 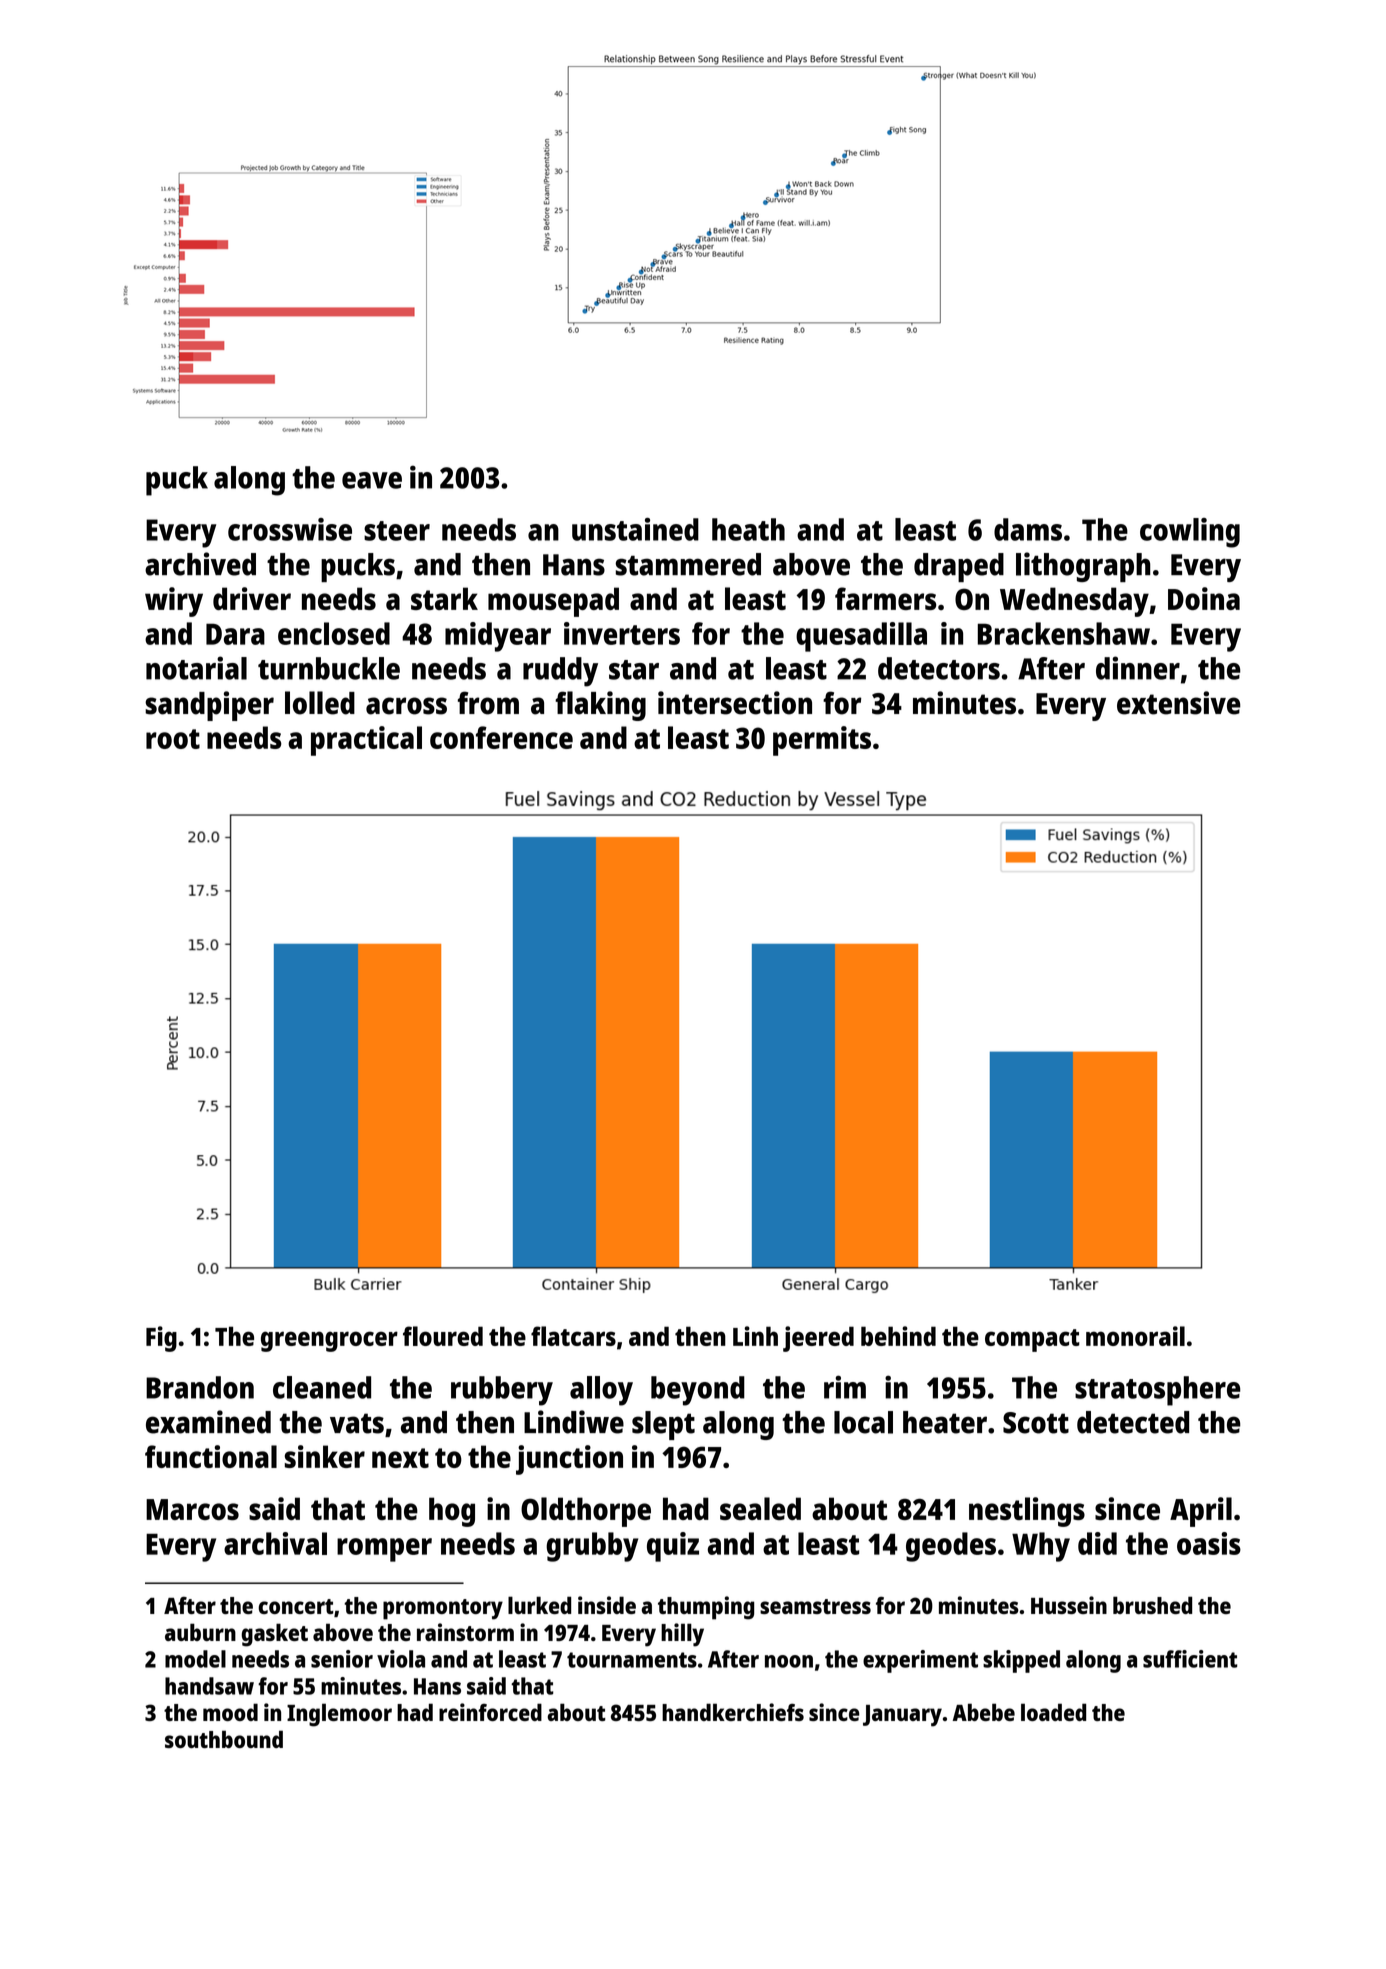 I want to click on cowling, so click(x=1190, y=533).
